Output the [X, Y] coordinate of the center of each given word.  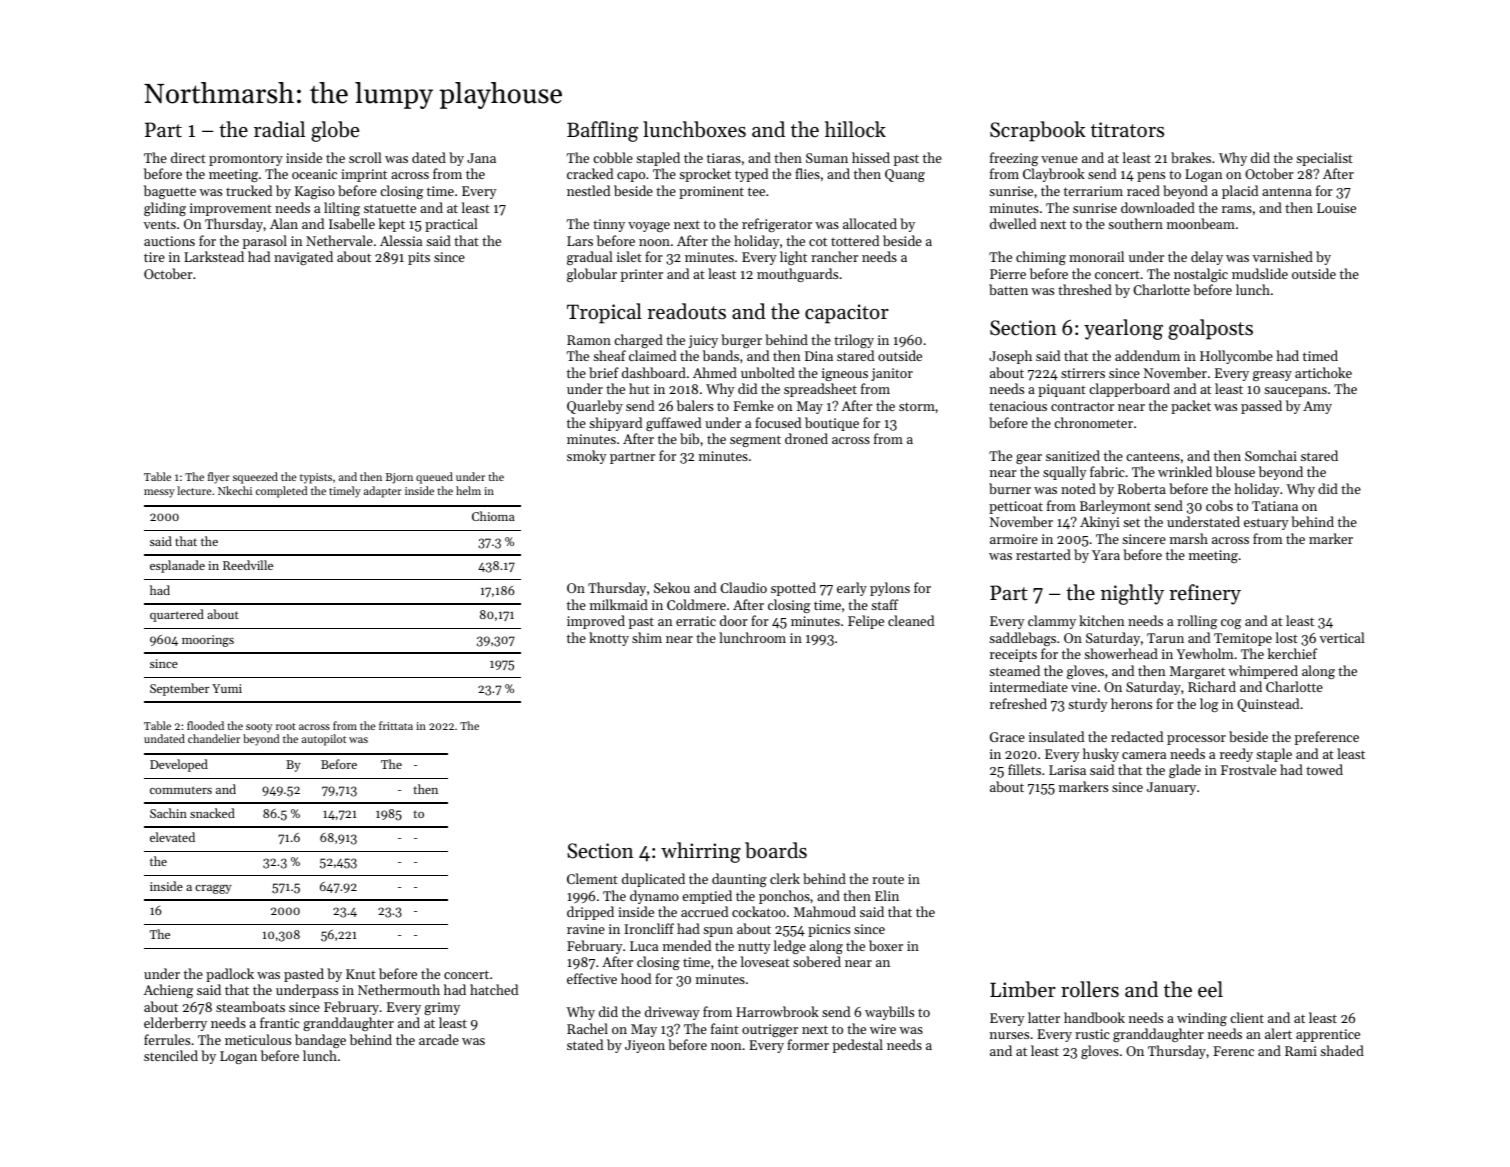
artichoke [1323, 372]
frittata [396, 725]
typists [316, 478]
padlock [230, 975]
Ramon [589, 340]
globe [335, 131]
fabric [1107, 471]
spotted [793, 589]
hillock [855, 129]
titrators [1127, 130]
